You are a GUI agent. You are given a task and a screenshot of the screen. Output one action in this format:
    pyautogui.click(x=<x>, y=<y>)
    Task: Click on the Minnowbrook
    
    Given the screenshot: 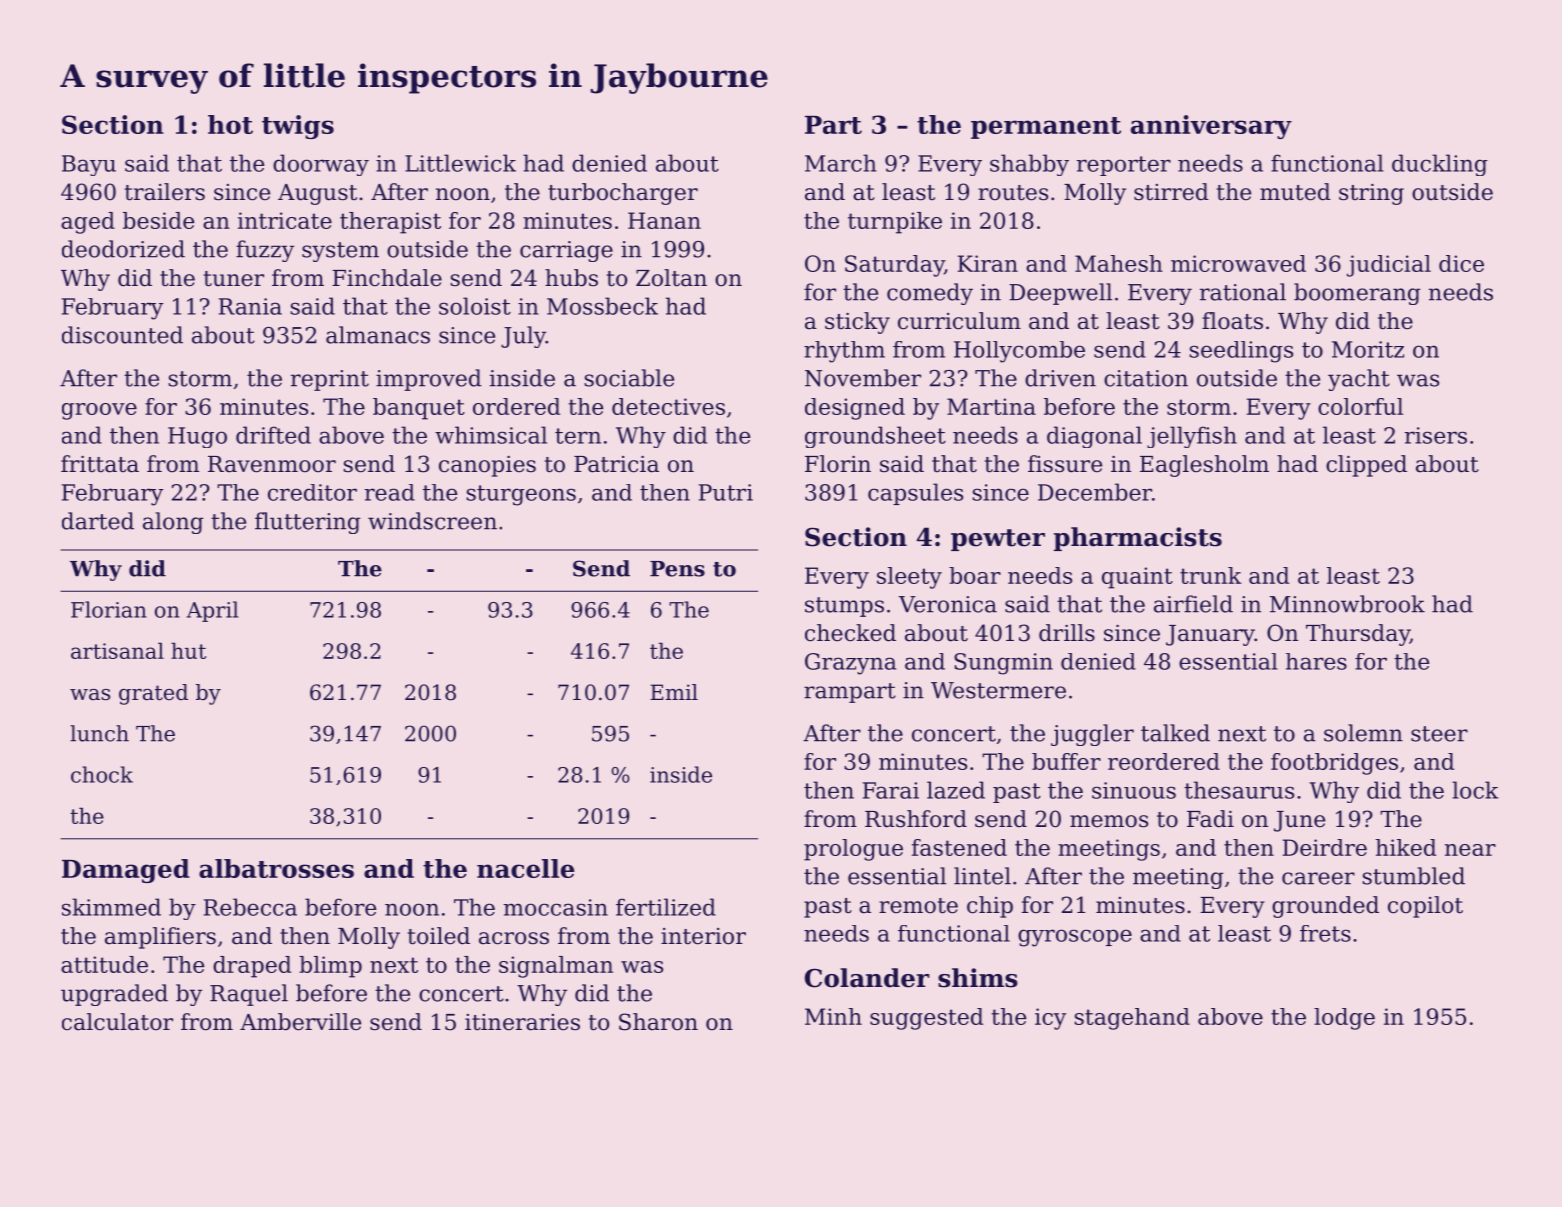 What is the action you would take?
    pyautogui.click(x=1347, y=604)
